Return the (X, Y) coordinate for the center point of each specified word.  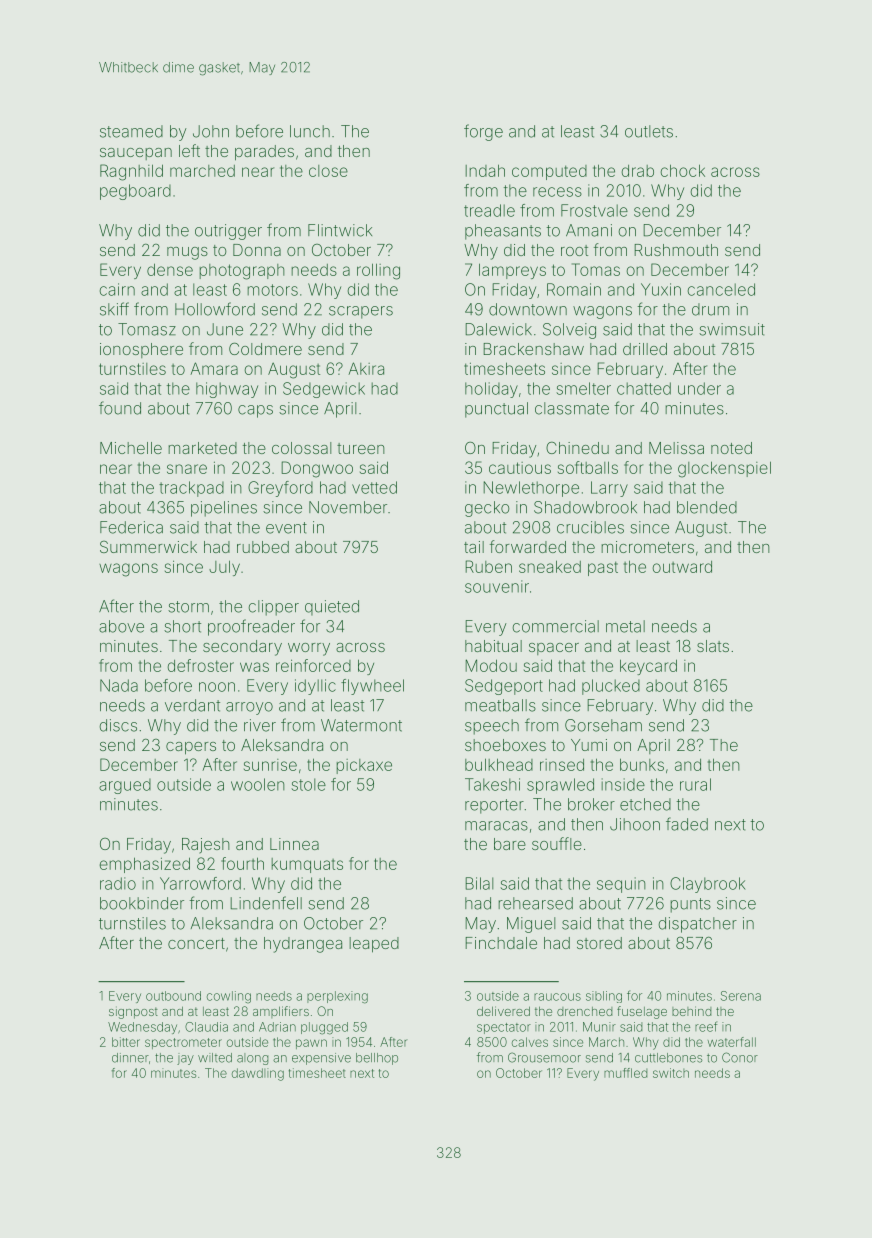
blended (707, 507)
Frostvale (594, 210)
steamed (131, 131)
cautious (520, 468)
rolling (378, 271)
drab (637, 171)
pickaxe (364, 766)
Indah (485, 170)
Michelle (131, 448)
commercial (555, 626)
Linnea (294, 844)
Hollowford (215, 309)
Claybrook (708, 885)
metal (625, 626)
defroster (200, 665)
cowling (229, 997)
